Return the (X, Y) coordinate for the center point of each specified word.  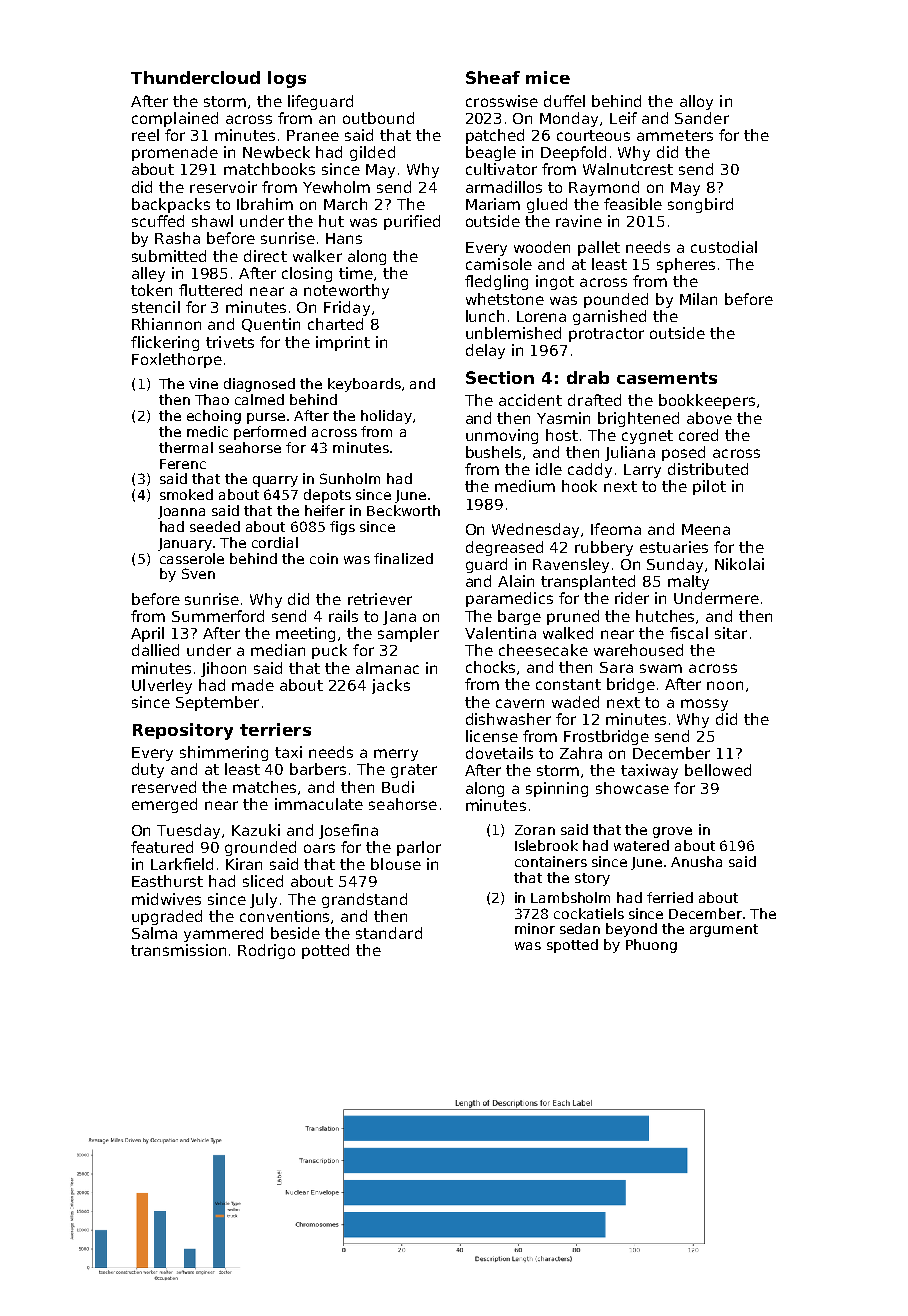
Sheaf (493, 77)
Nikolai (739, 564)
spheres (686, 265)
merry (396, 755)
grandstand (364, 900)
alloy (696, 102)
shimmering (224, 753)
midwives (166, 899)
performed (270, 433)
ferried (670, 897)
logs (287, 79)
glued (547, 205)
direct (265, 256)
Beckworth (403, 510)
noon (725, 685)
